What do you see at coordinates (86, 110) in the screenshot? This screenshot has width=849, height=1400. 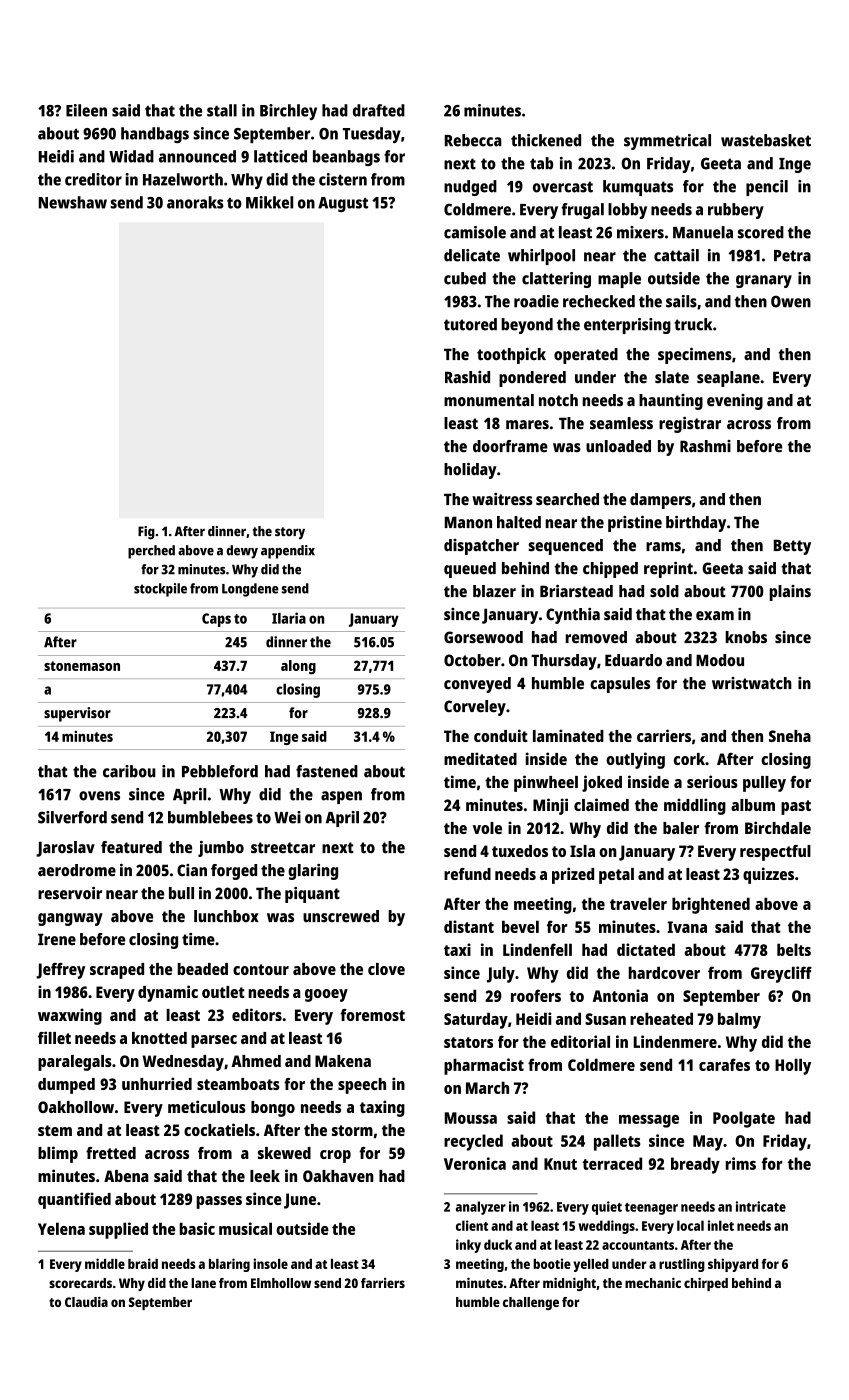 I see `Eileen` at bounding box center [86, 110].
